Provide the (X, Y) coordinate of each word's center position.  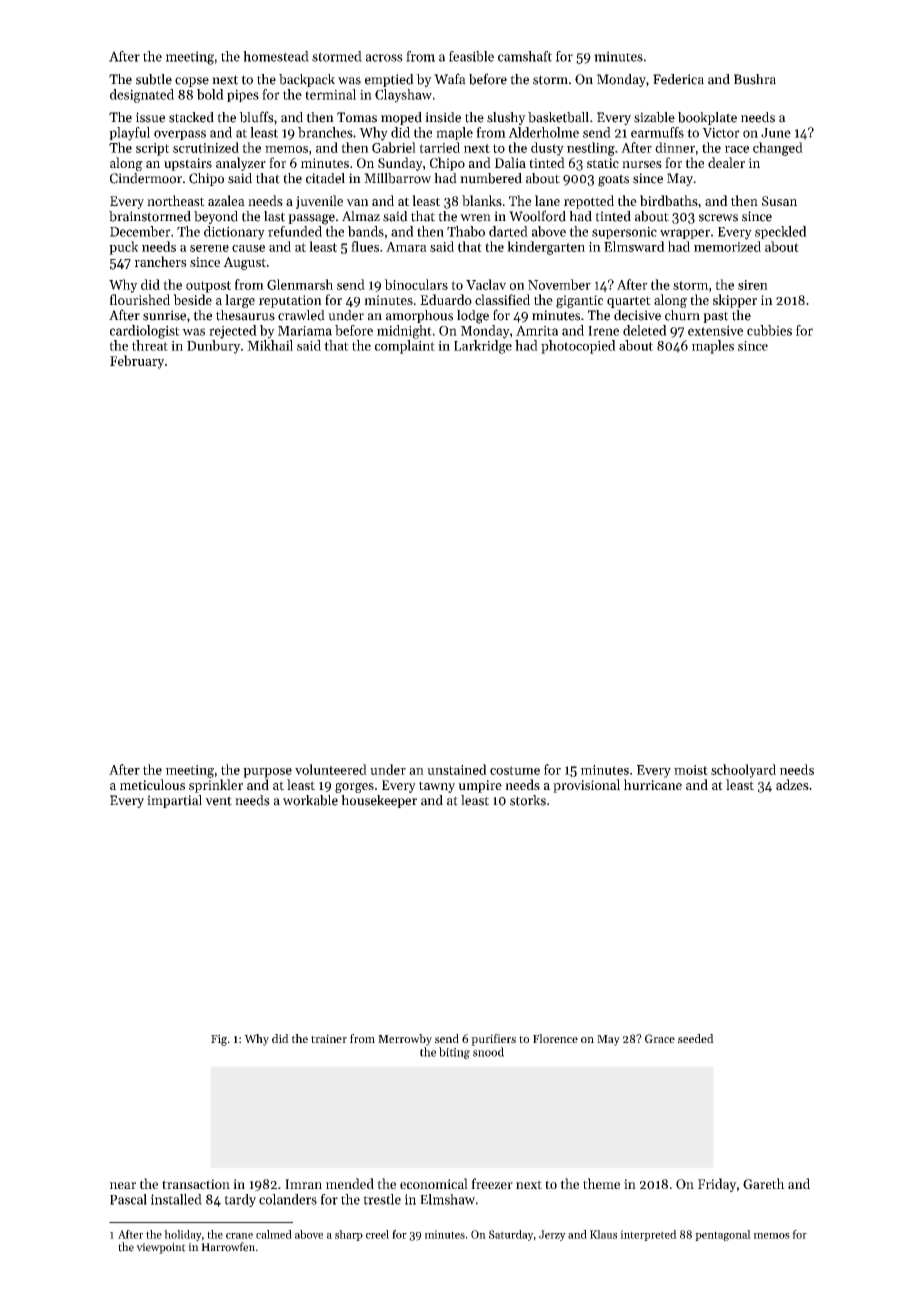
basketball (558, 117)
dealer (726, 162)
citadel (325, 178)
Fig (219, 1040)
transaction (196, 1184)
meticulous (152, 784)
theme (601, 1183)
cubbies (769, 330)
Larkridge (483, 347)
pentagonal (723, 1235)
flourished (140, 299)
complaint (405, 347)
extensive (715, 330)
